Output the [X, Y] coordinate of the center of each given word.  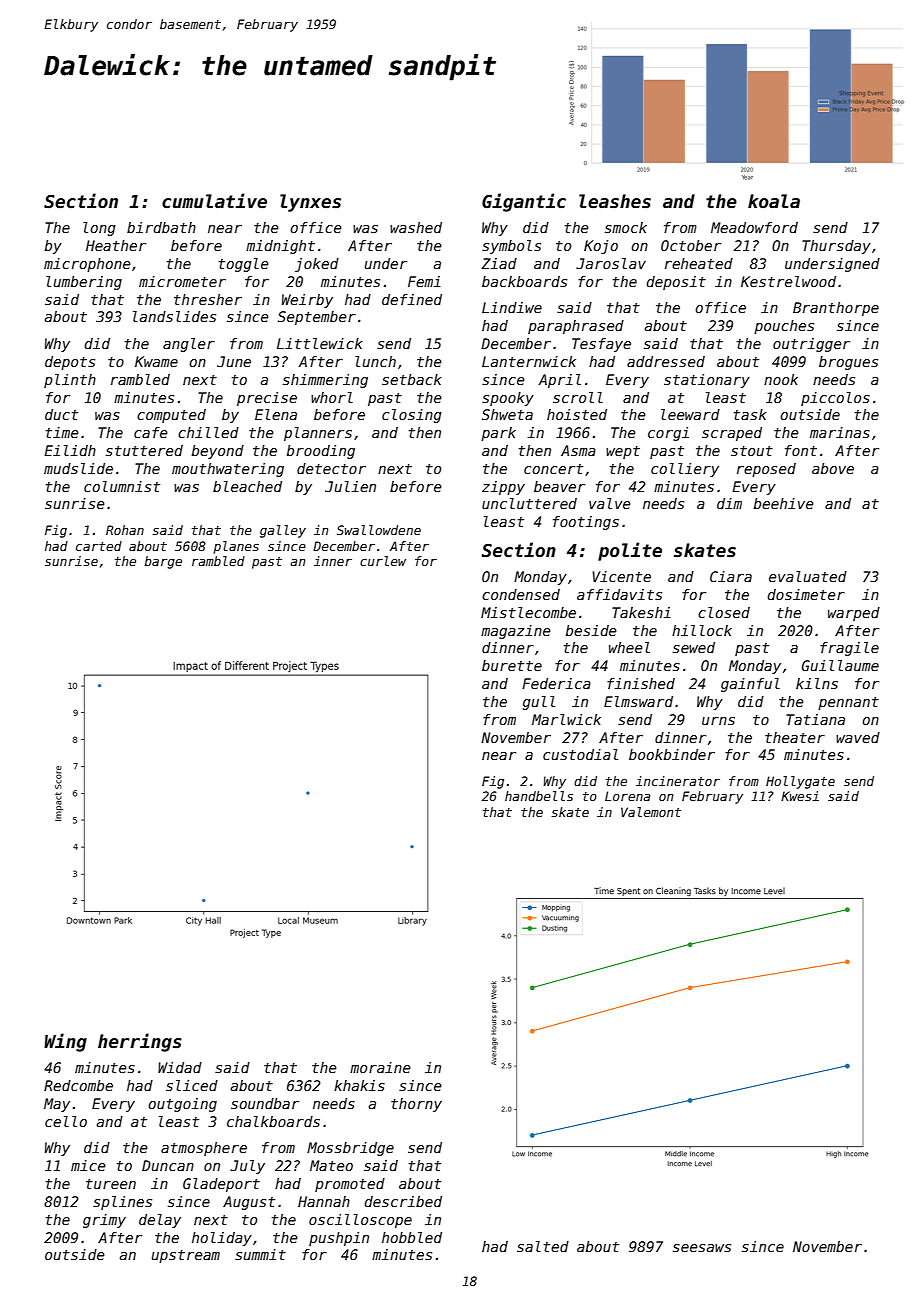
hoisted [577, 414]
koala [774, 201]
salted [543, 1246]
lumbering [84, 283]
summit [260, 1254]
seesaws [702, 1248]
